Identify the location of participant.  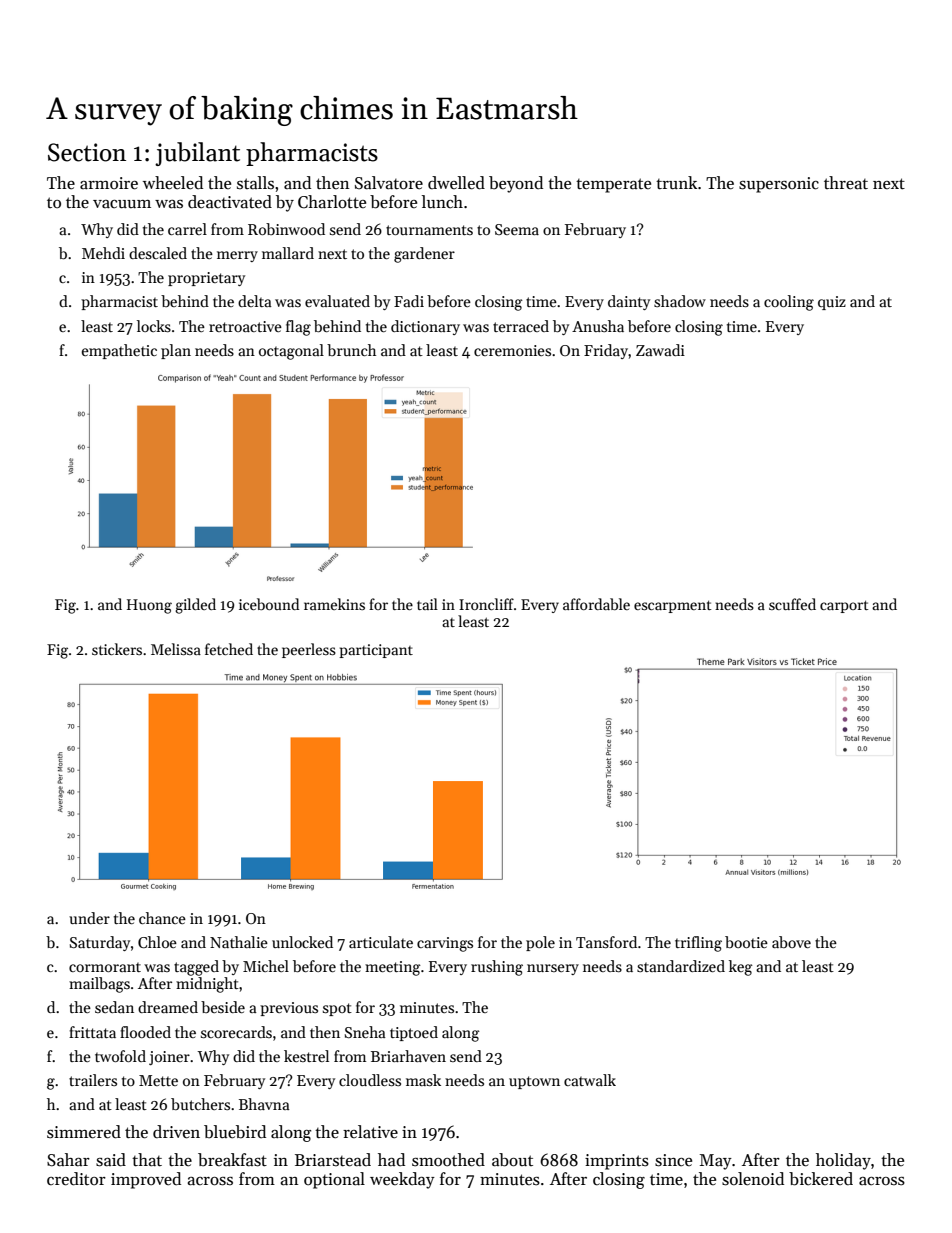
(376, 651).
